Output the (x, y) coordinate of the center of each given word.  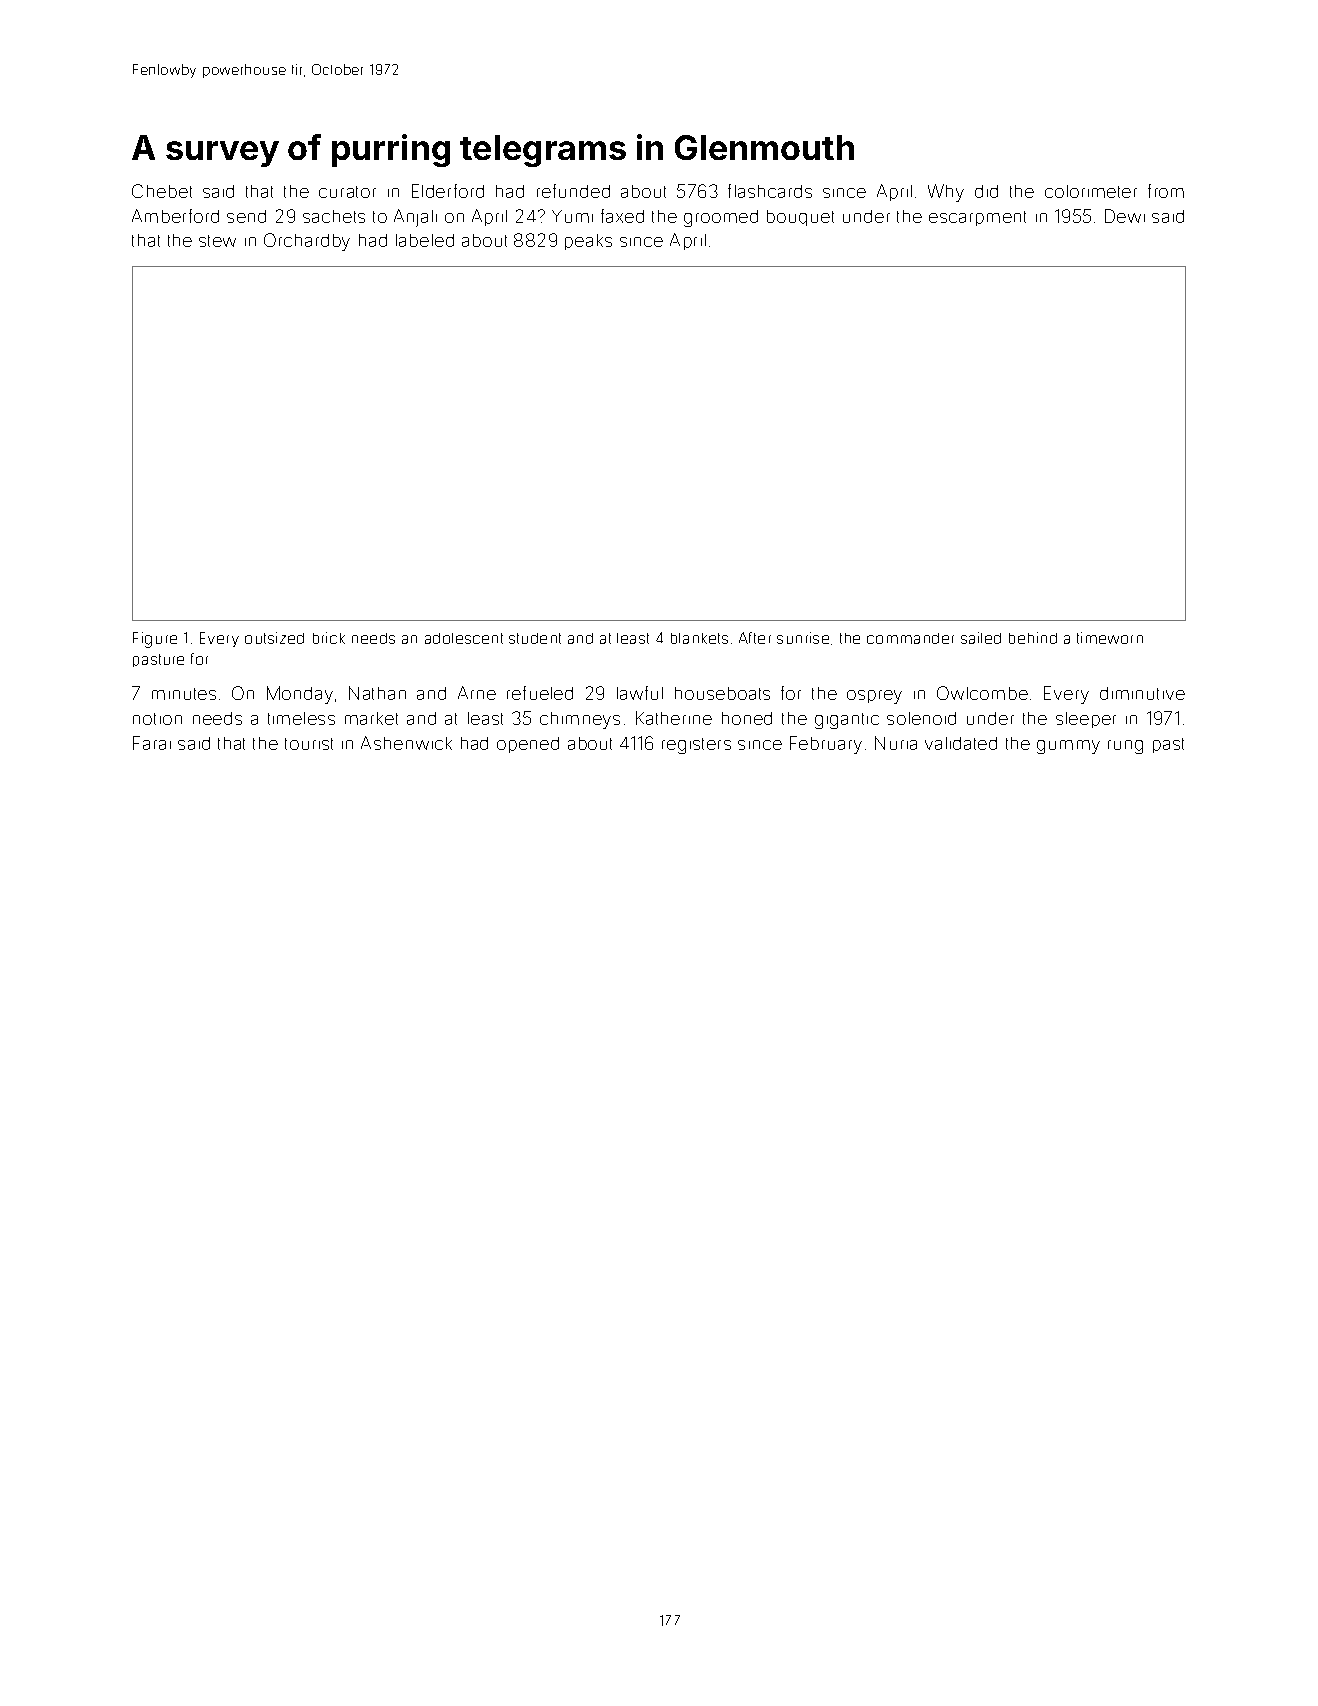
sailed (981, 638)
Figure (155, 640)
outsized (274, 638)
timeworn (1110, 638)
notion (157, 719)
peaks (588, 242)
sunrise (803, 638)
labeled (425, 240)
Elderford (448, 191)
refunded (573, 191)
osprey (874, 697)
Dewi (1125, 216)
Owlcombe (982, 693)
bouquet (800, 218)
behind (1033, 638)
